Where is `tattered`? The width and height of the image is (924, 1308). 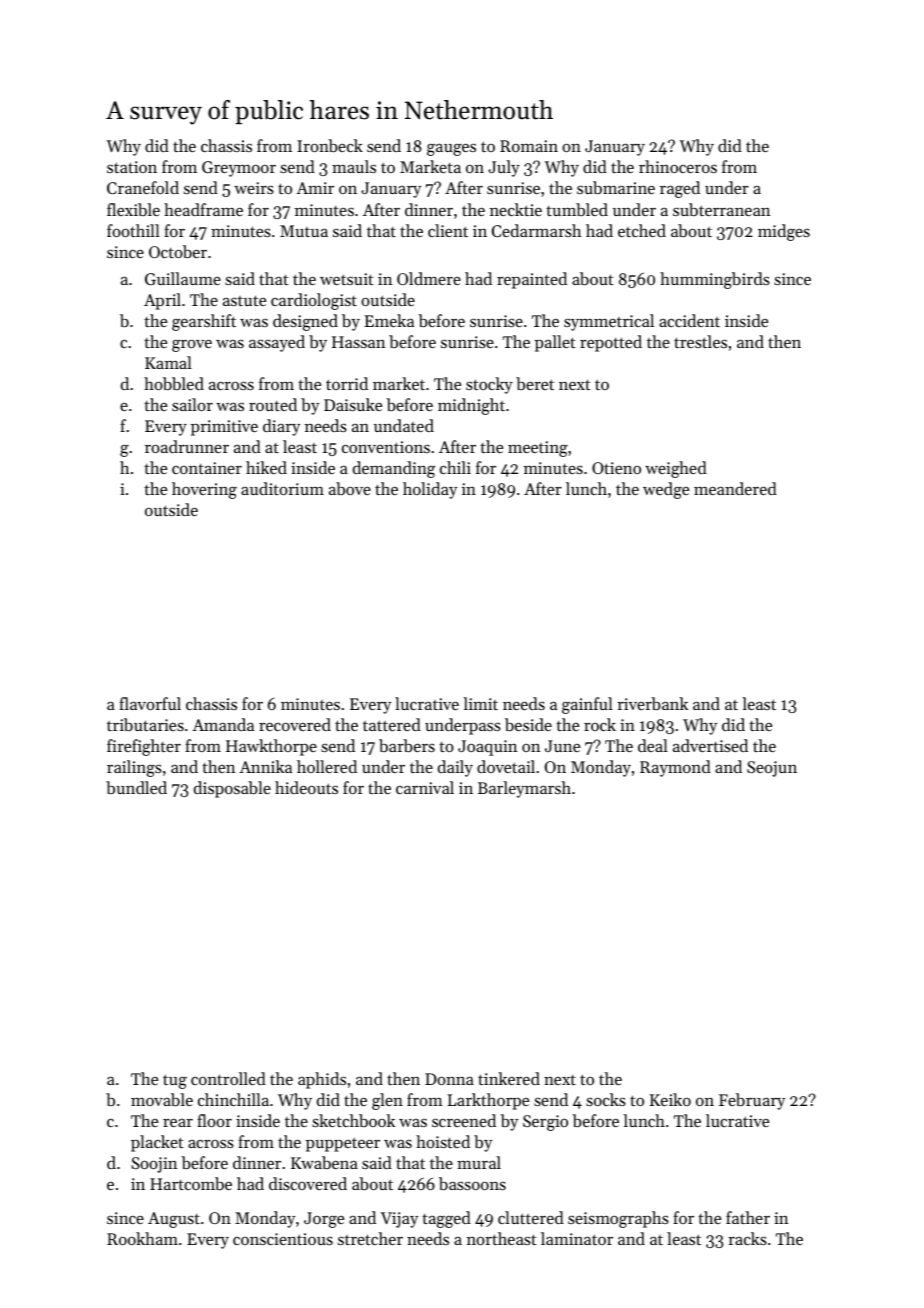 tattered is located at coordinates (392, 724).
